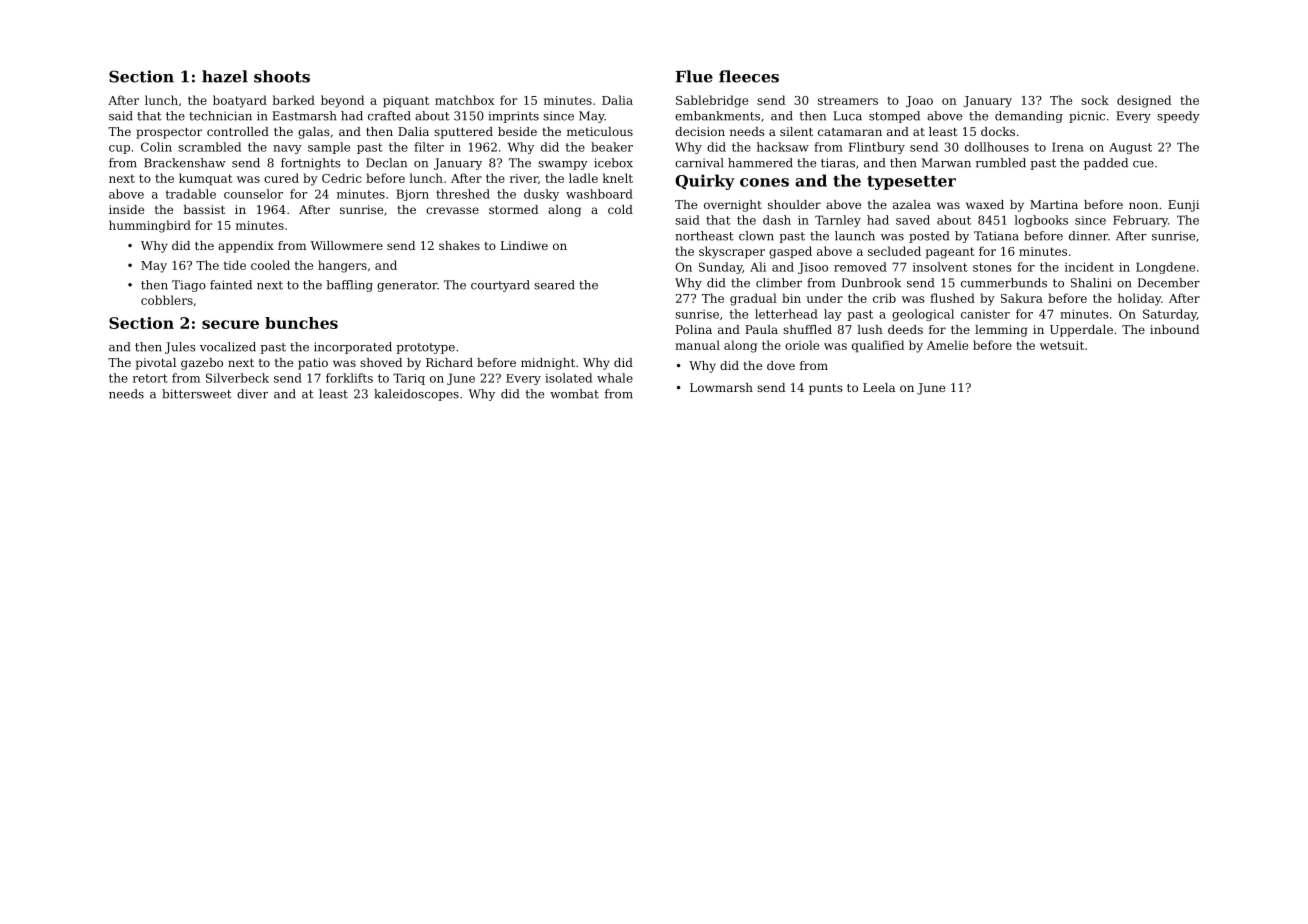 The image size is (1308, 924). I want to click on Flue, so click(694, 76).
